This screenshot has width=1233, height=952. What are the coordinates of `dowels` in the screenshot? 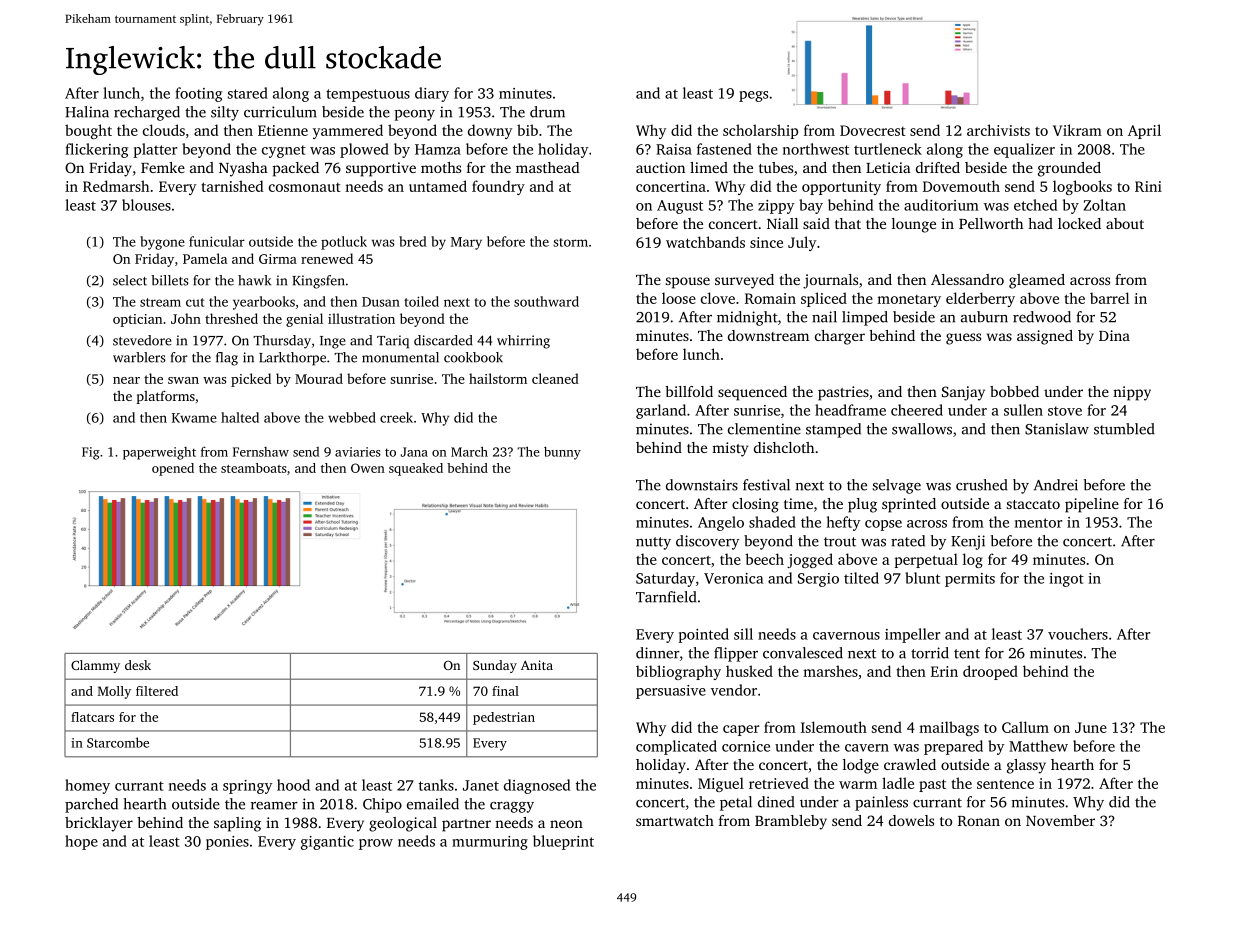 It's located at (911, 820).
